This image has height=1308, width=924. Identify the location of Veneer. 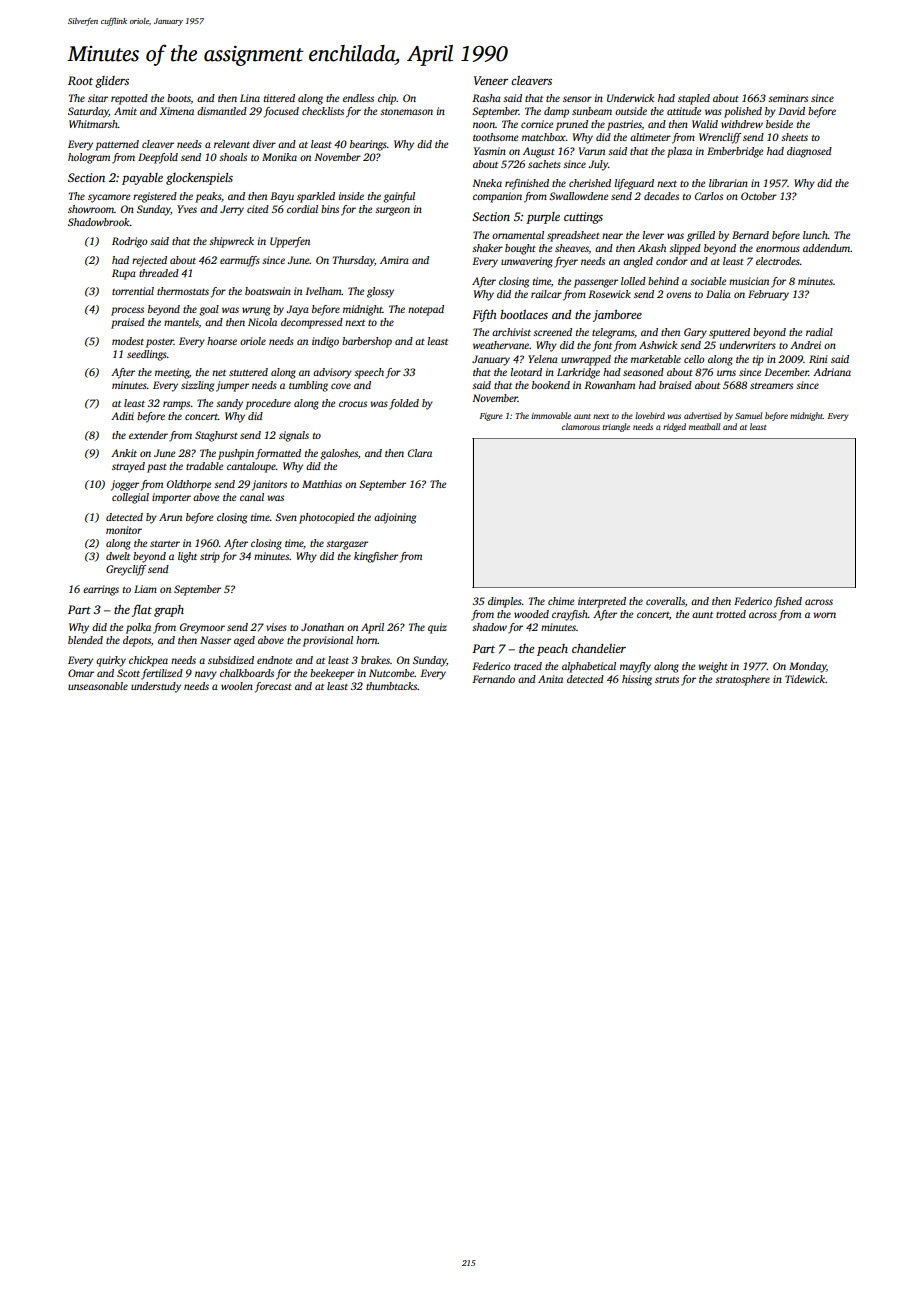
(491, 80).
